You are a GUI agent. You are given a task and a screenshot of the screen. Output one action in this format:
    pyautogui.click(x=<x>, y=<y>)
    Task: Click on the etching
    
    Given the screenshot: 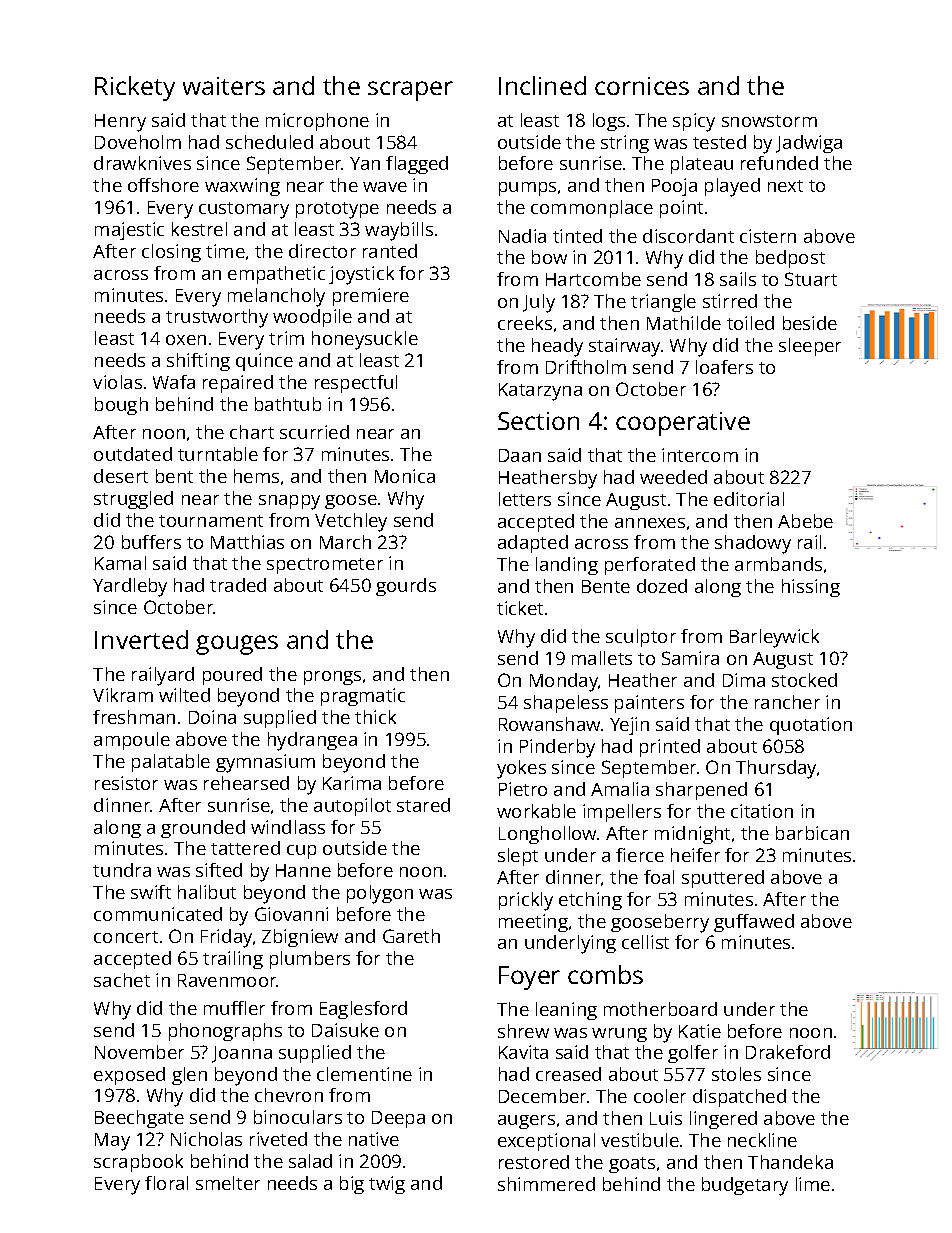 What is the action you would take?
    pyautogui.click(x=590, y=901)
